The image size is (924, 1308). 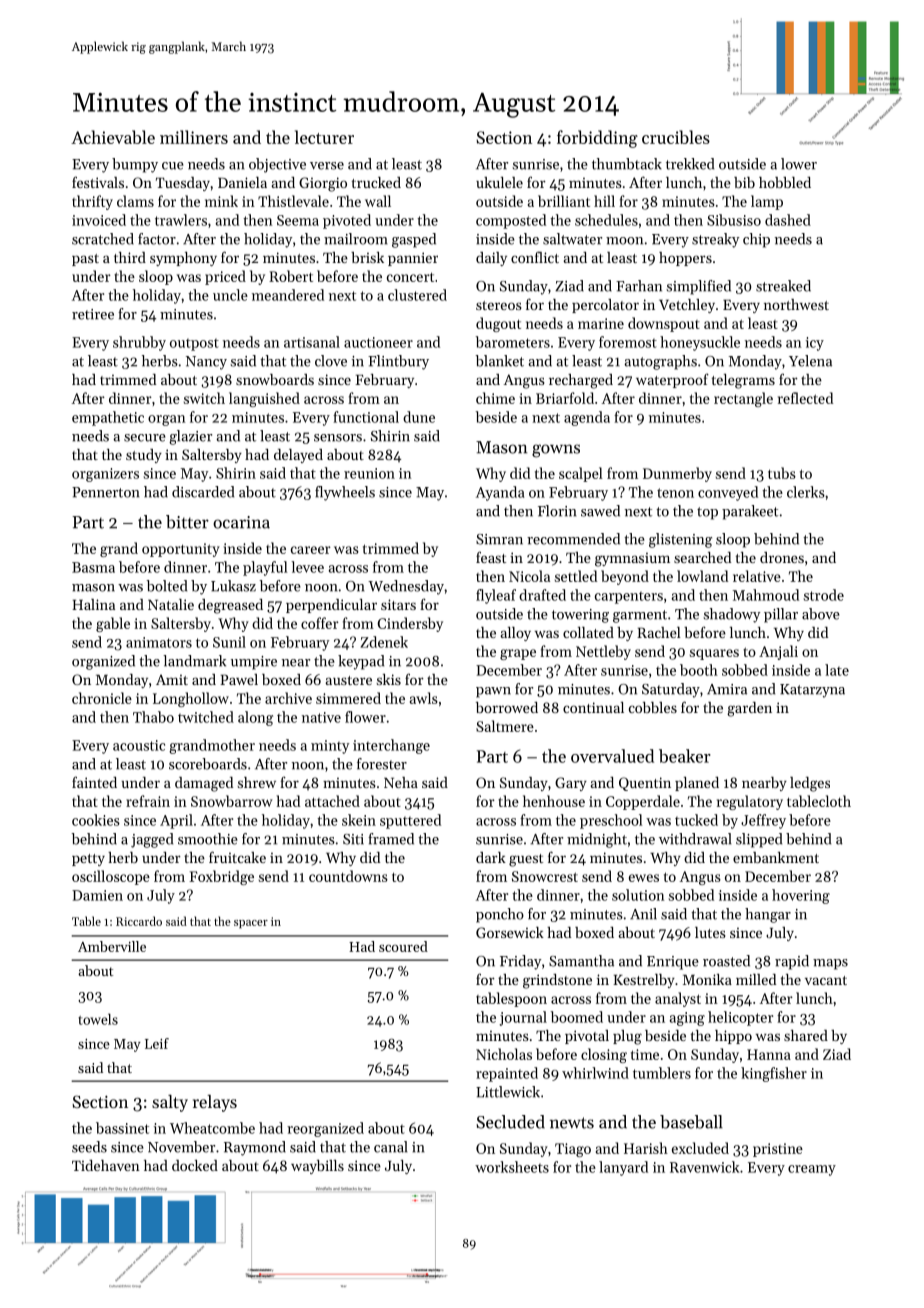 What do you see at coordinates (581, 474) in the screenshot?
I see `scalpel` at bounding box center [581, 474].
